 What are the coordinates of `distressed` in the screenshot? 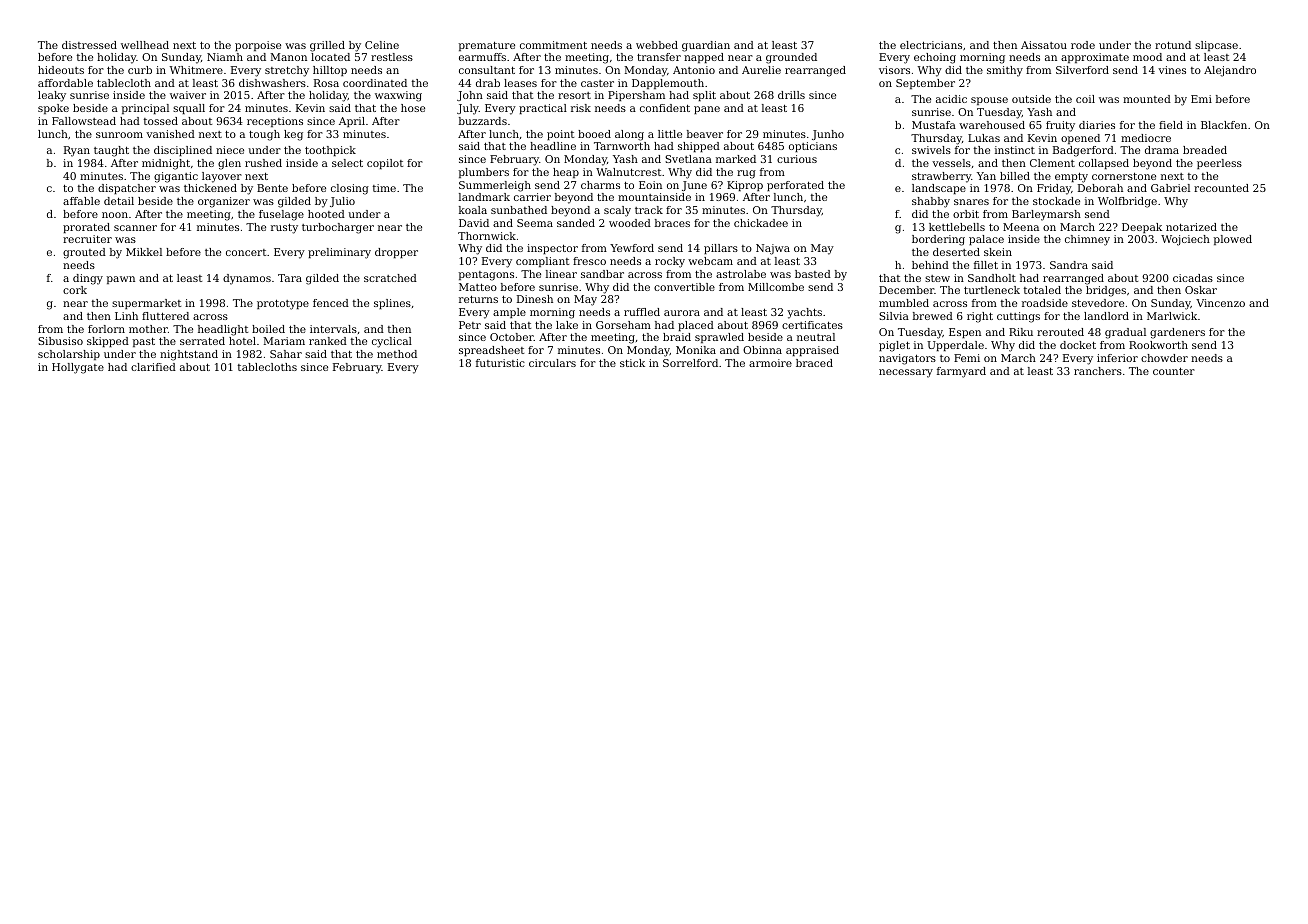 It's located at (89, 45).
